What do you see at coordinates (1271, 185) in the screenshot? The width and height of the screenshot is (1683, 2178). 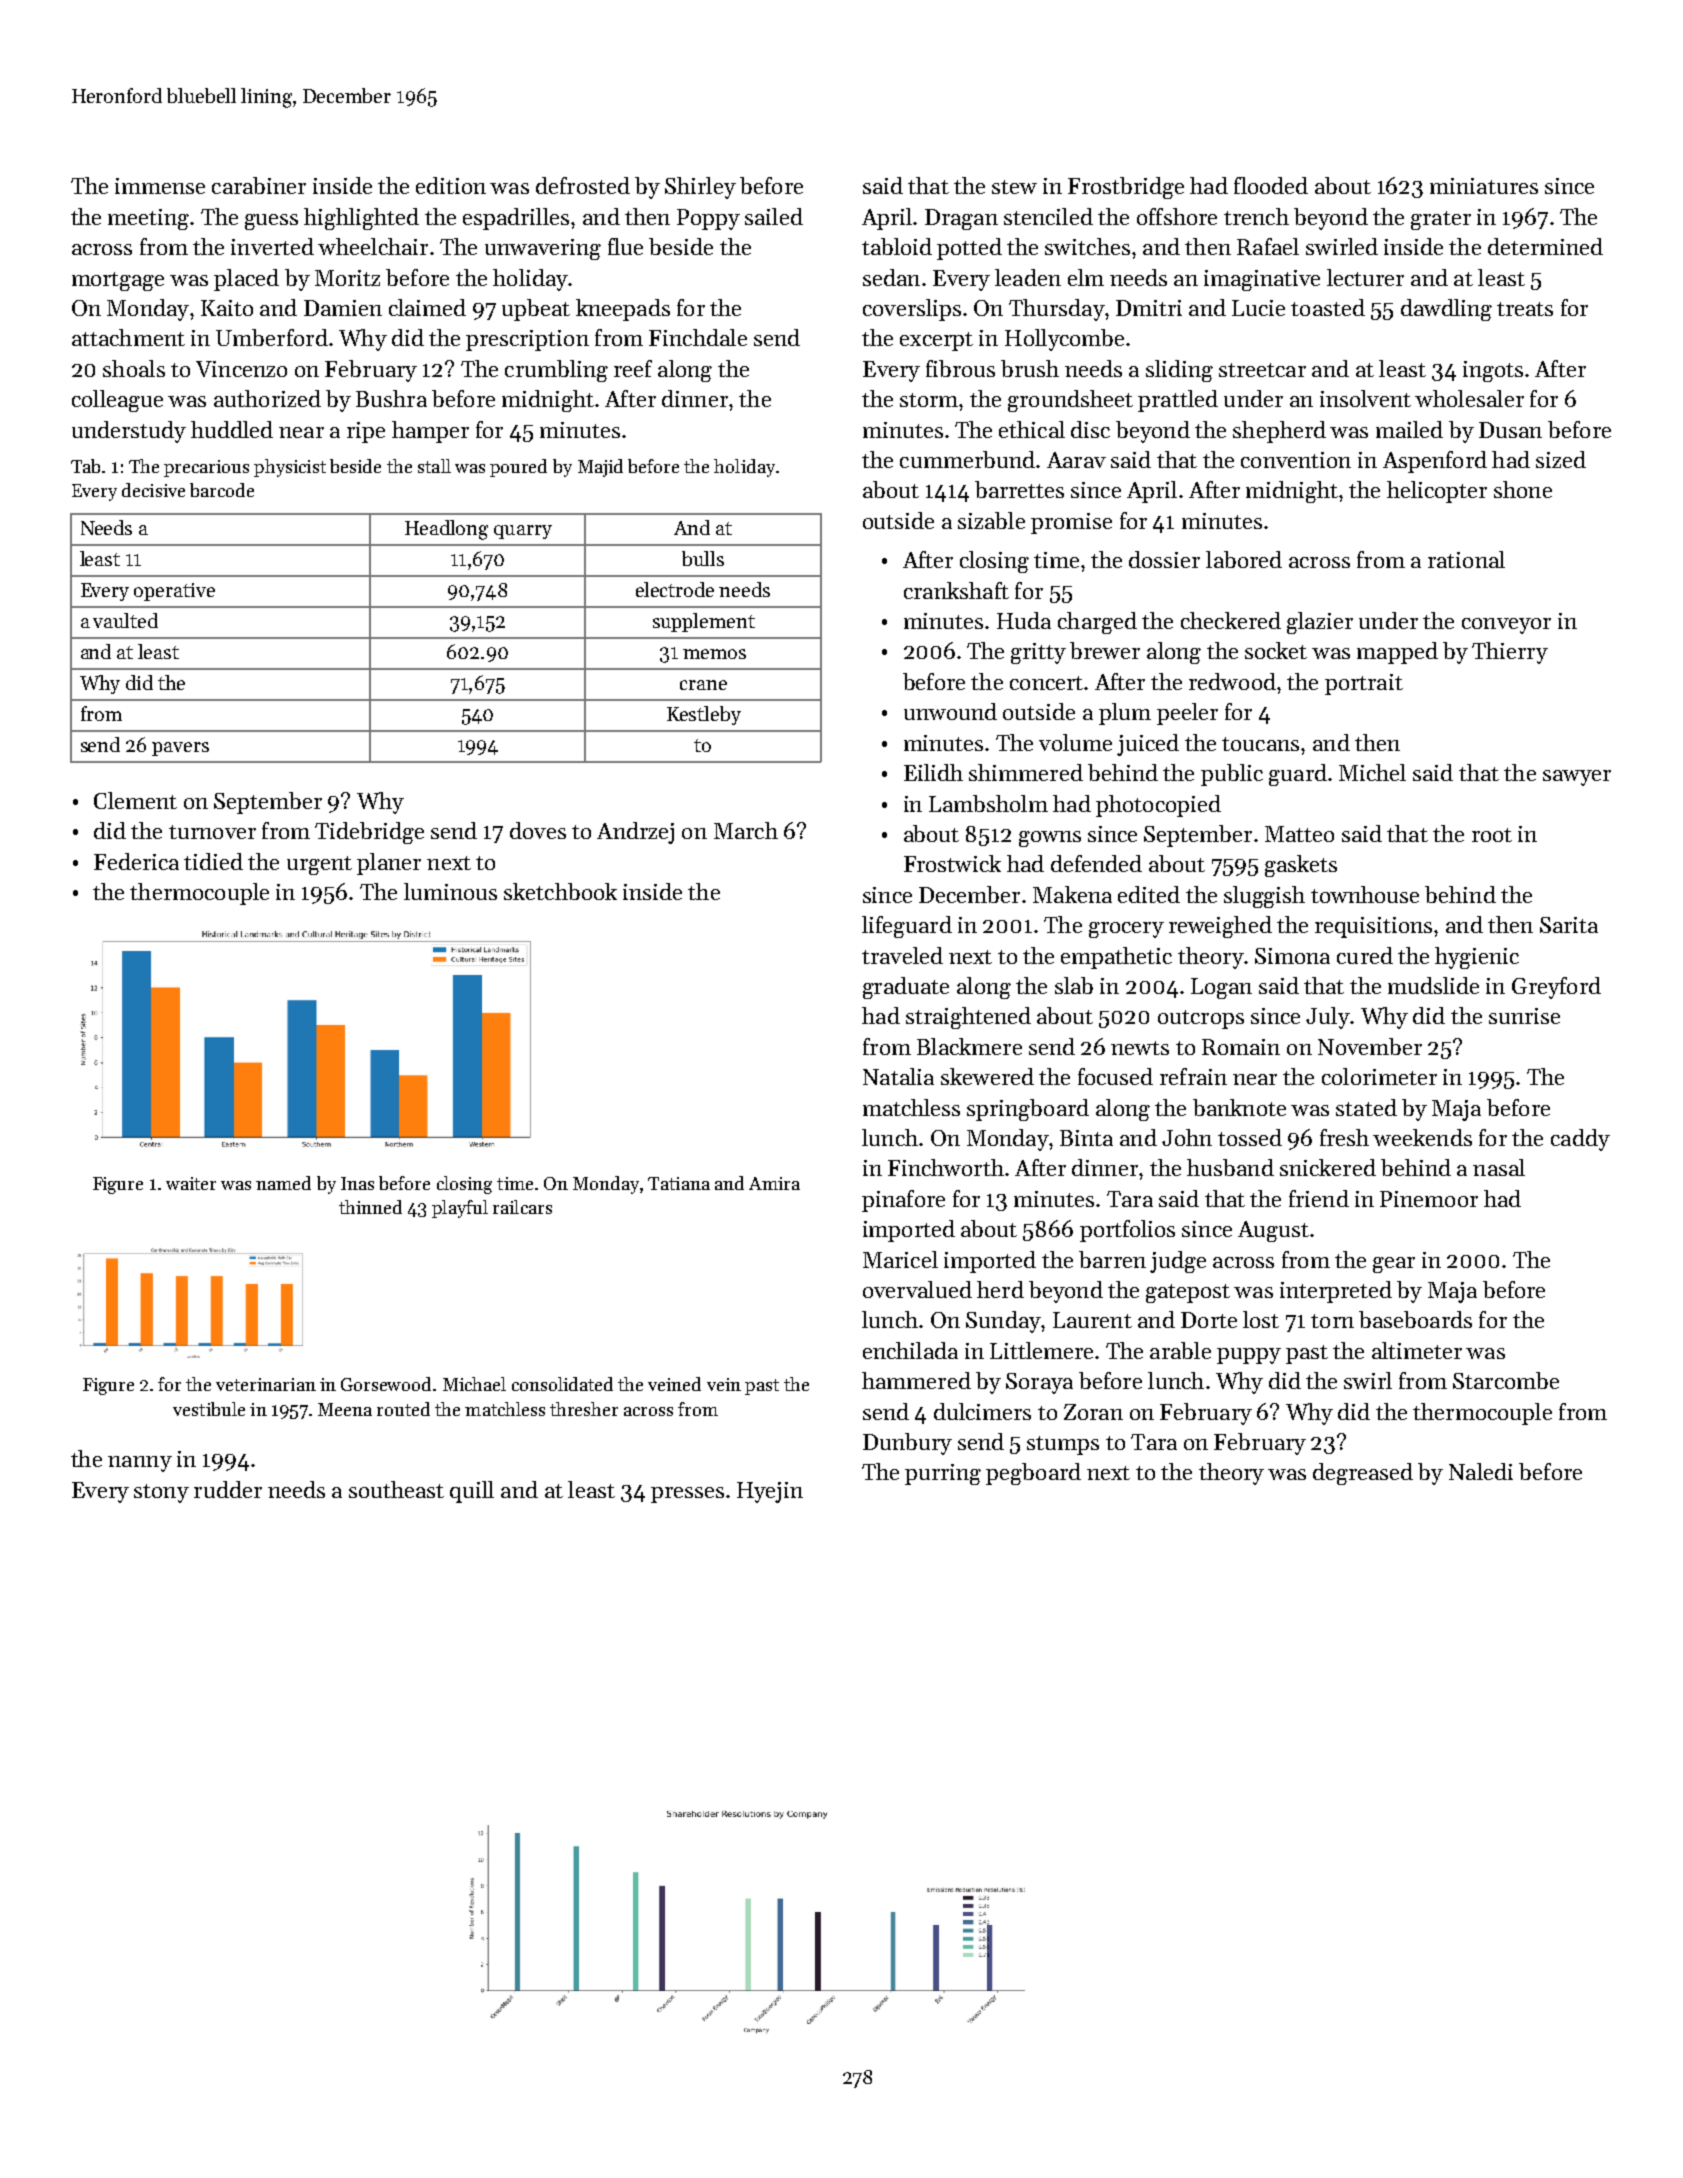 I see `flooded` at bounding box center [1271, 185].
